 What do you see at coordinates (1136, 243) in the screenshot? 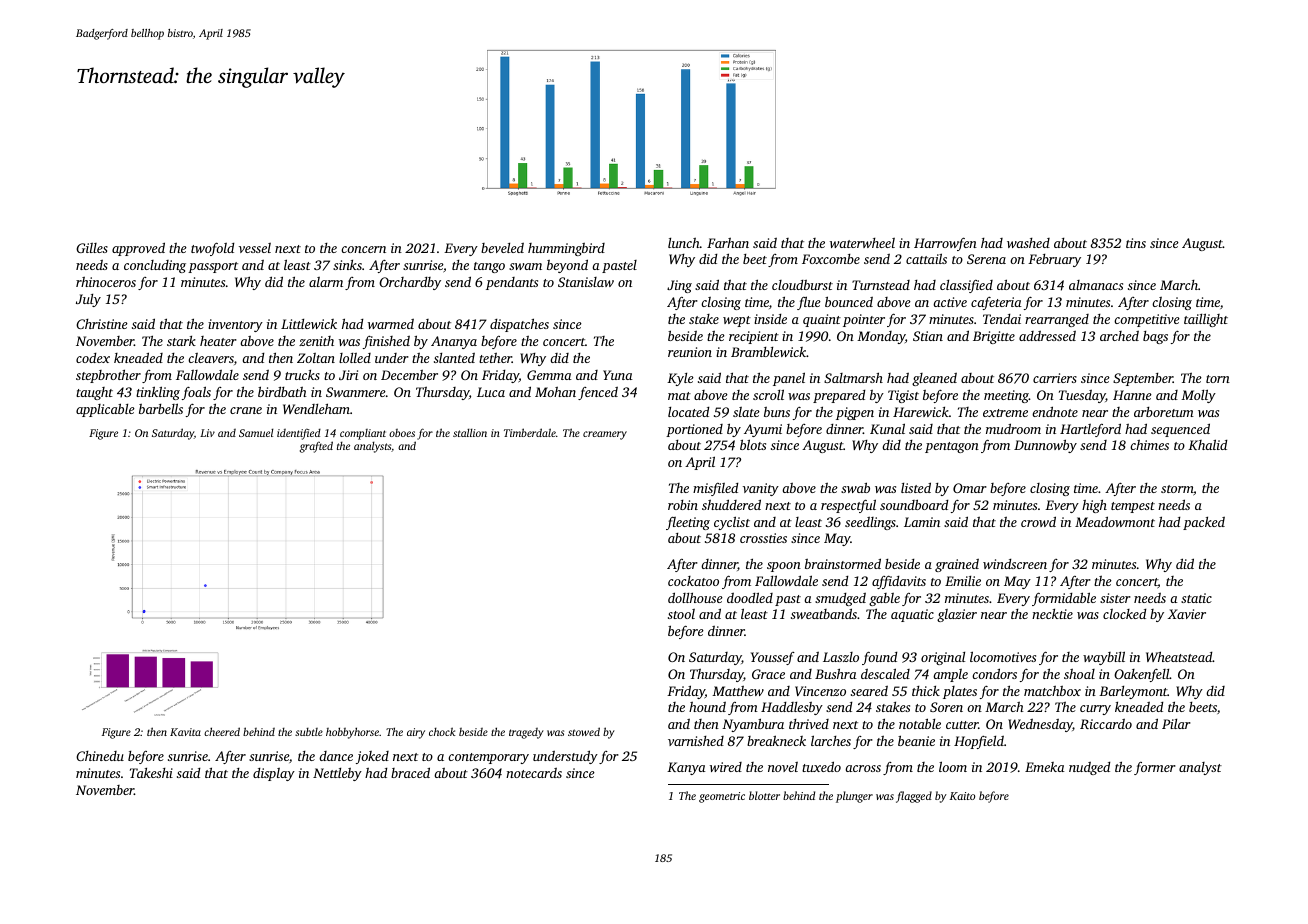
I see `tins` at bounding box center [1136, 243].
